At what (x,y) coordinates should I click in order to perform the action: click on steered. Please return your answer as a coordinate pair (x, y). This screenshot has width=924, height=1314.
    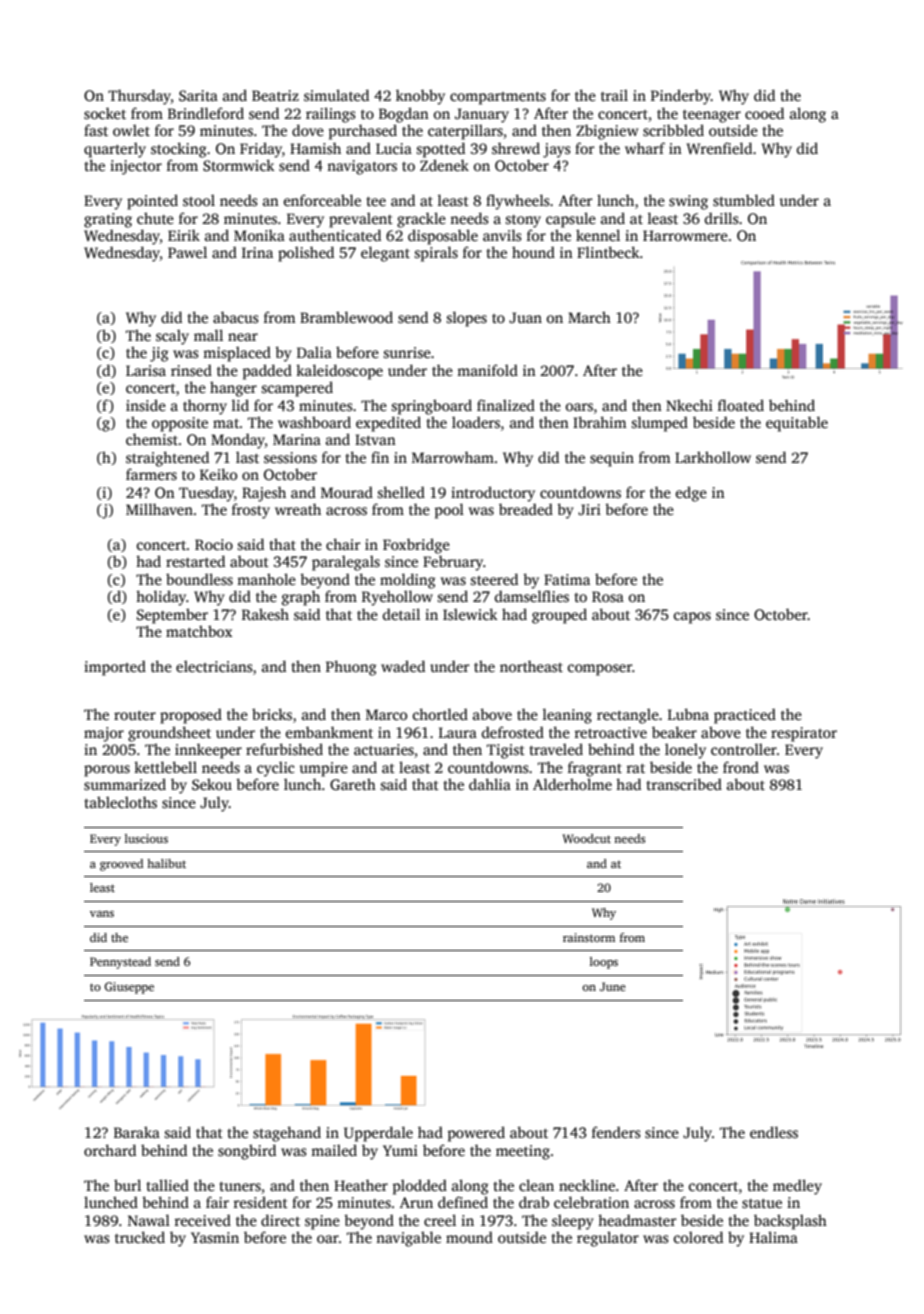
    Looking at the image, I should click on (494, 579).
